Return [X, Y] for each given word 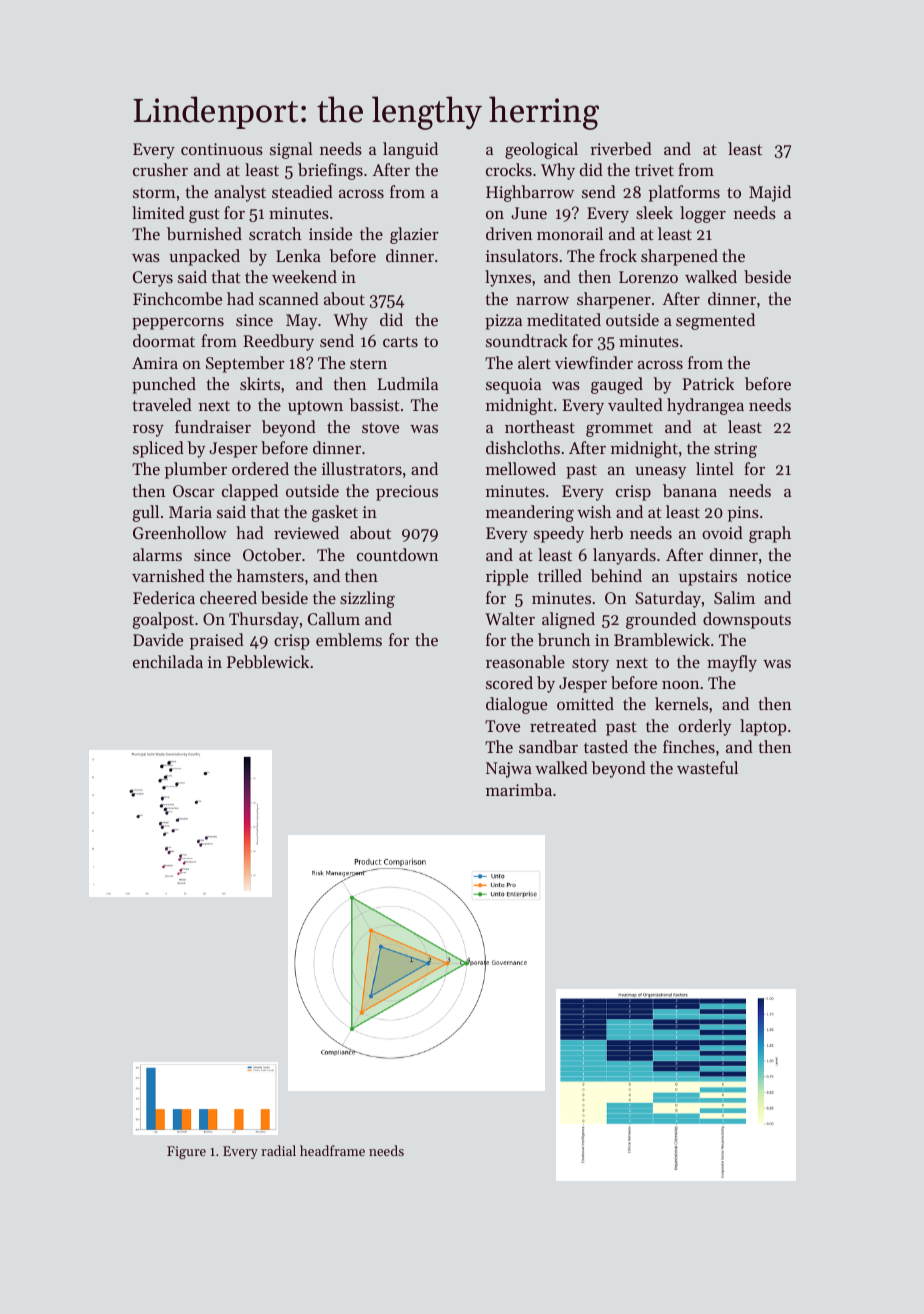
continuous [222, 149]
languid [410, 150]
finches [689, 746]
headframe [332, 1150]
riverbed [621, 148]
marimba [519, 789]
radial [278, 1150]
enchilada [168, 661]
